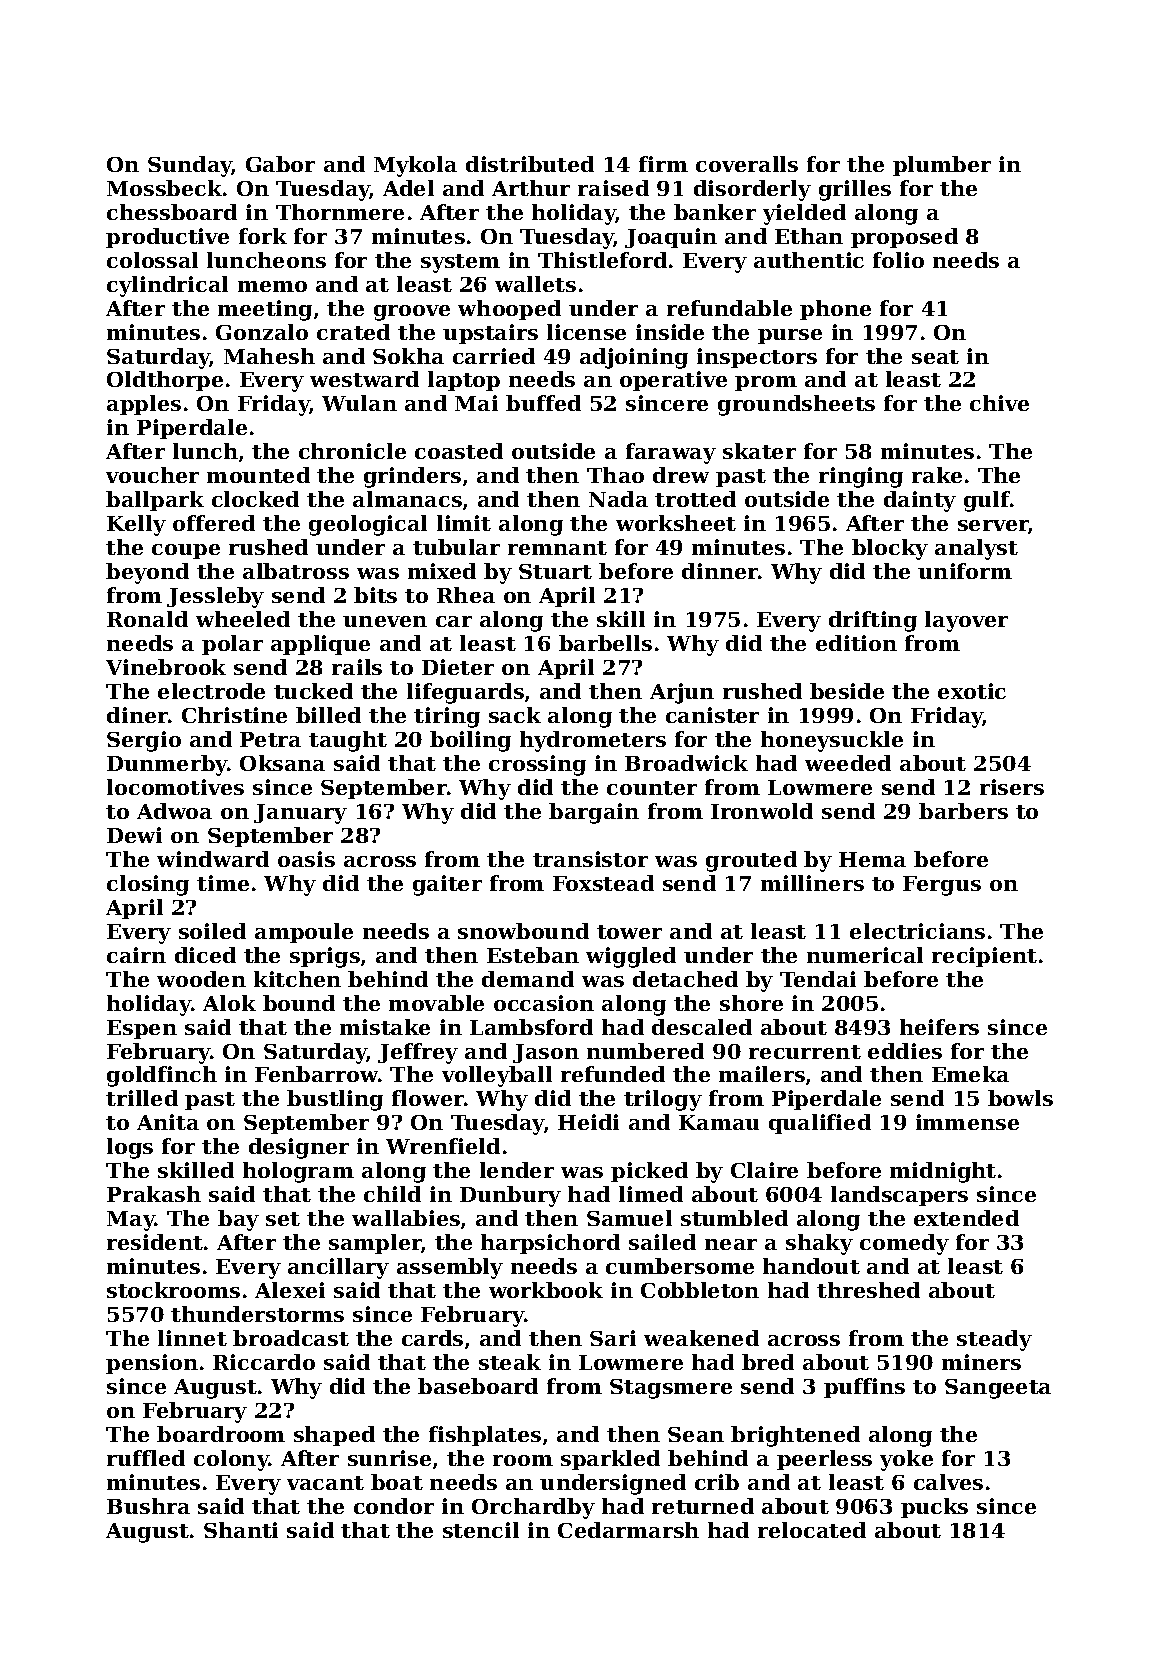 The height and width of the document is (1654, 1165). I want to click on hydrometers, so click(593, 741).
